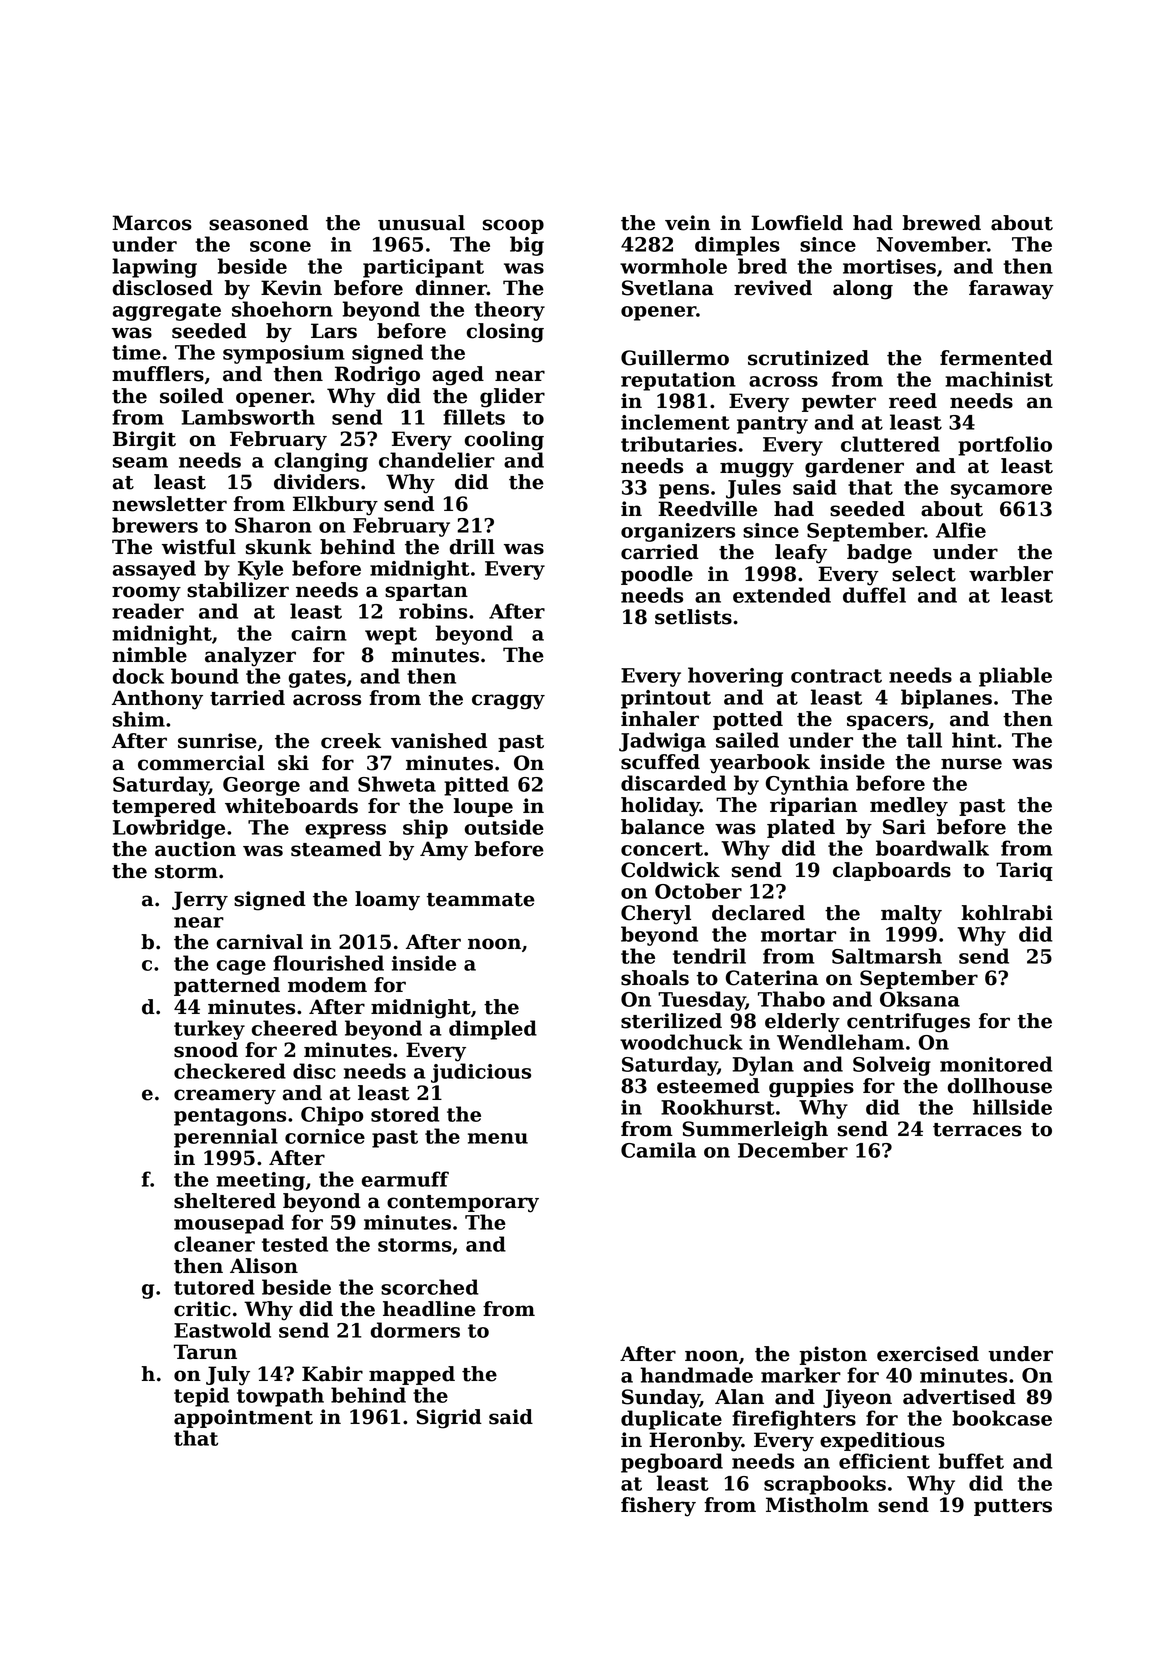 The width and height of the image is (1165, 1654). Describe the element at coordinates (892, 1066) in the image. I see `Solveig` at that location.
